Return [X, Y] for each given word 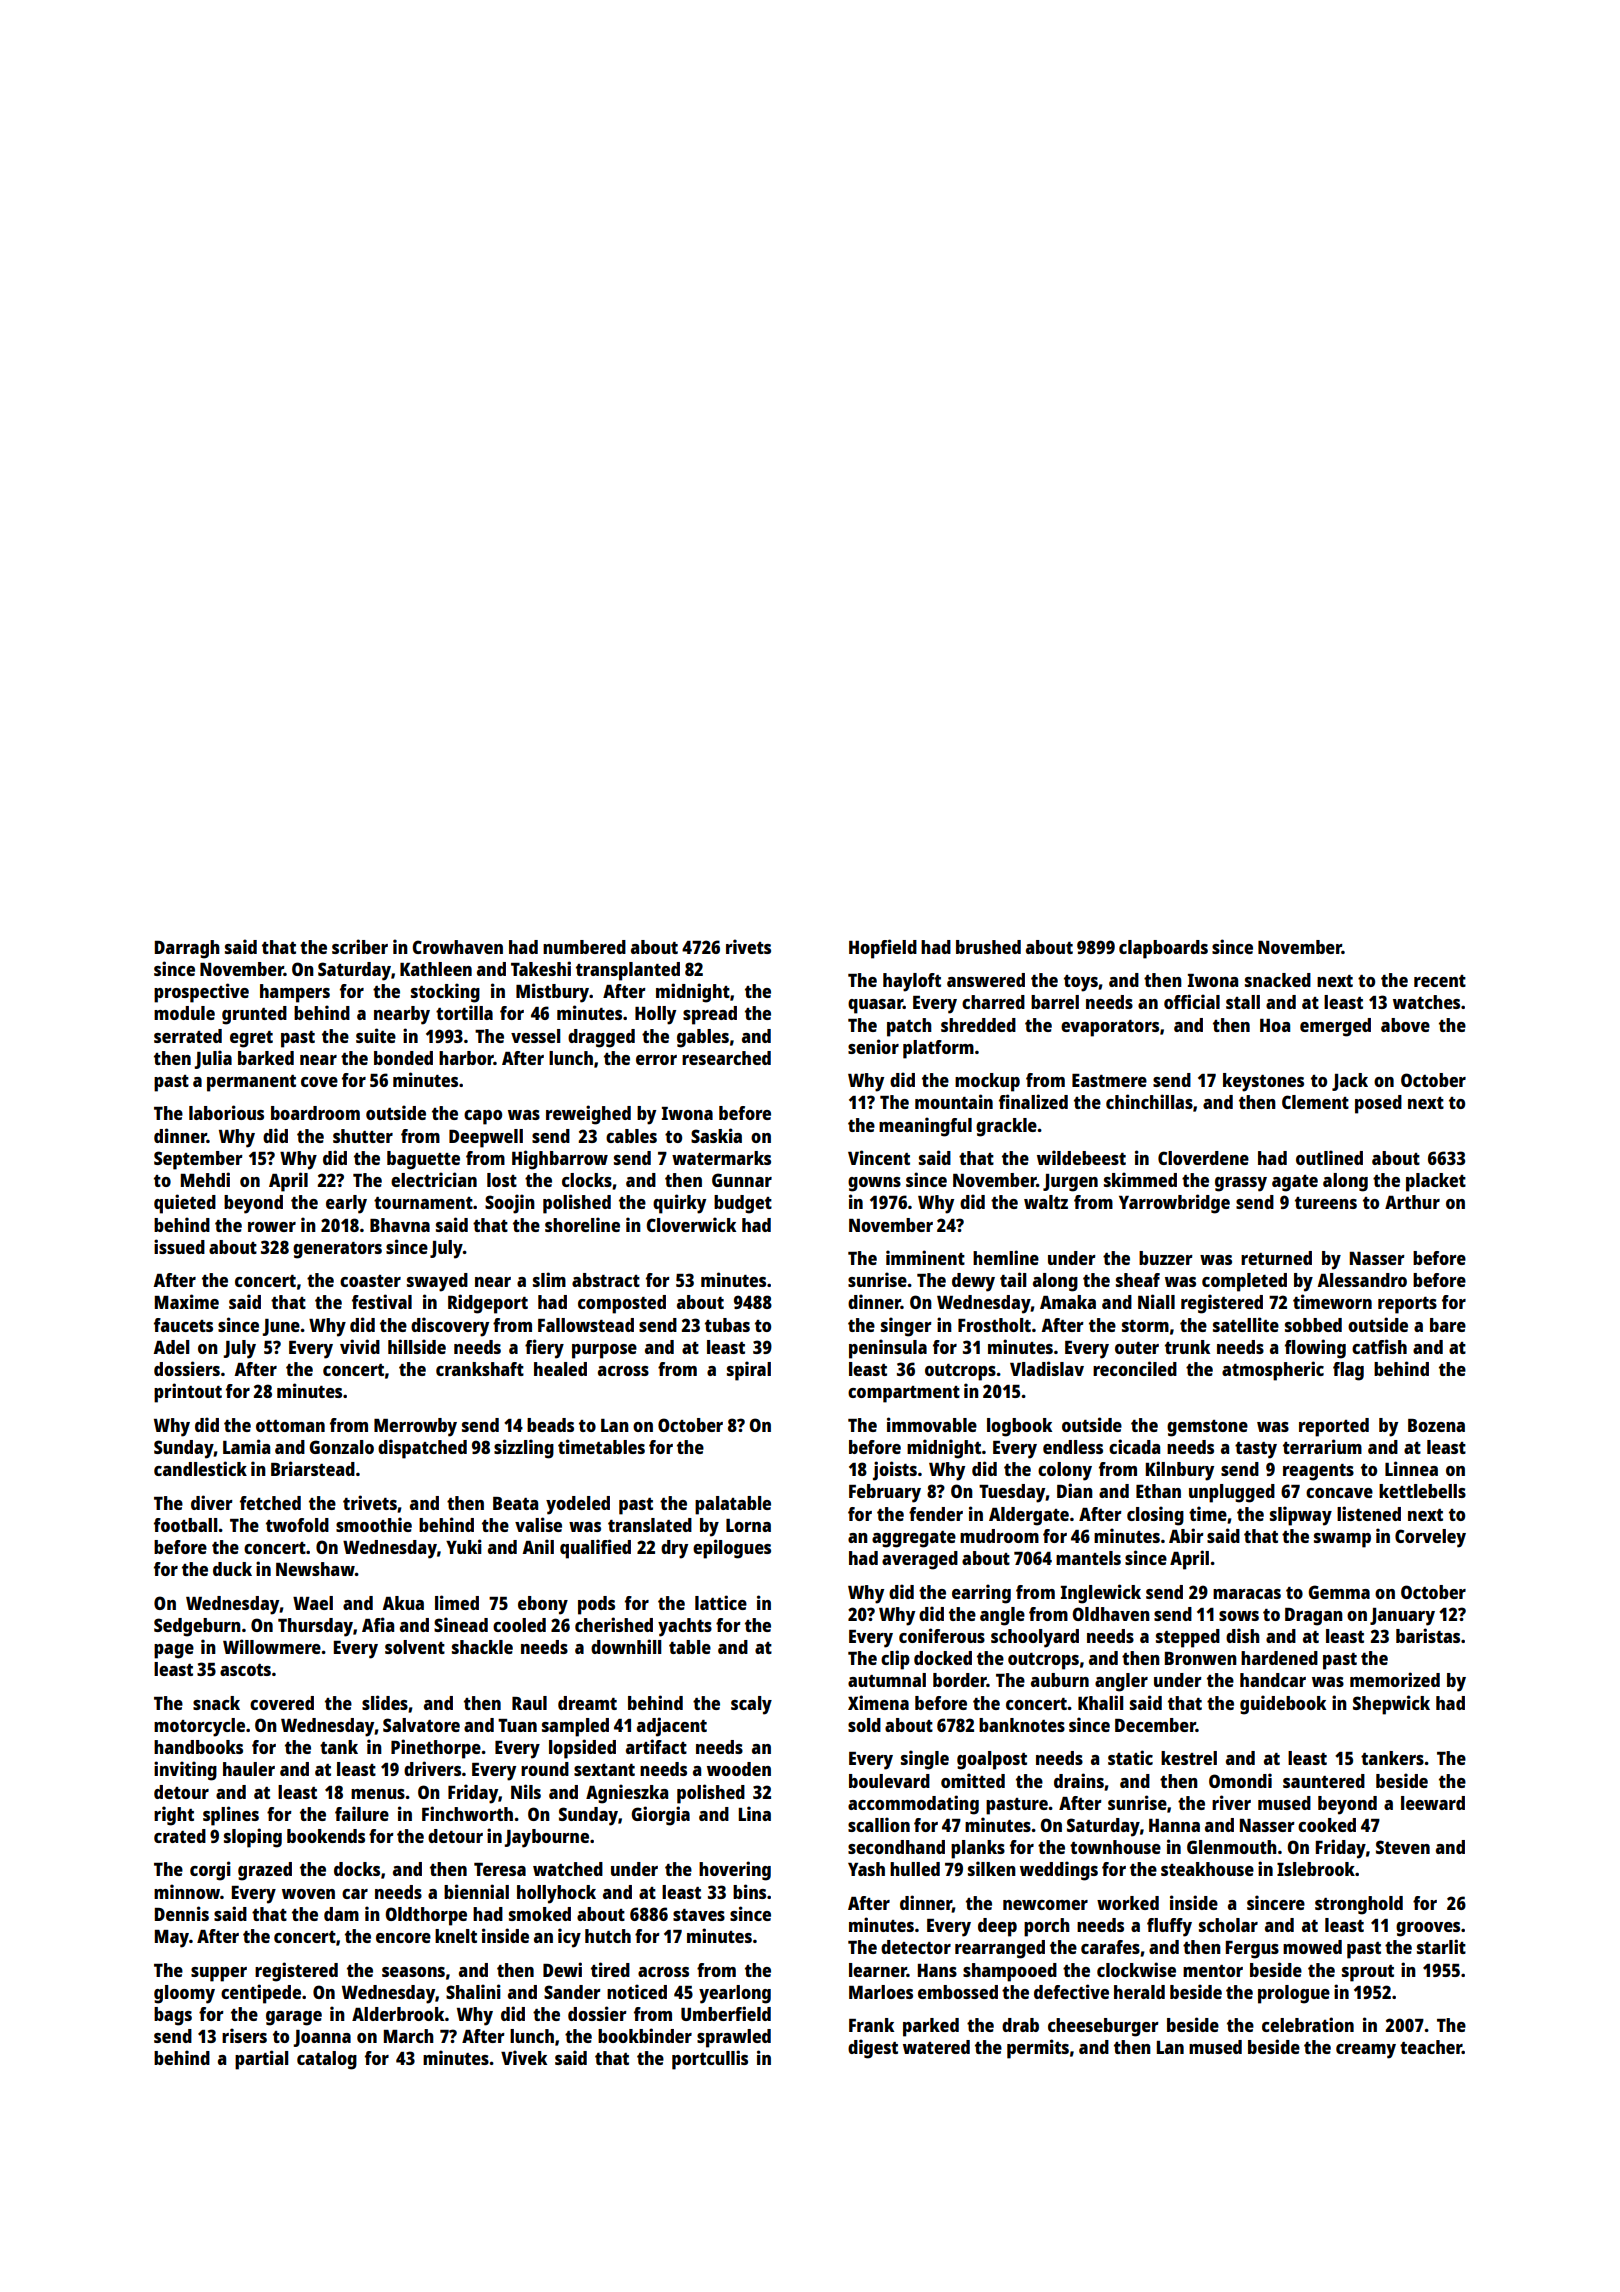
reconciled [1135, 1368]
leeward [1433, 1803]
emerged [1335, 1027]
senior [873, 1046]
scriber [360, 946]
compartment [904, 1394]
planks [978, 1849]
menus [378, 1794]
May [171, 1939]
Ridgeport [488, 1304]
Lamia [246, 1446]
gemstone [1207, 1428]
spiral [749, 1371]
